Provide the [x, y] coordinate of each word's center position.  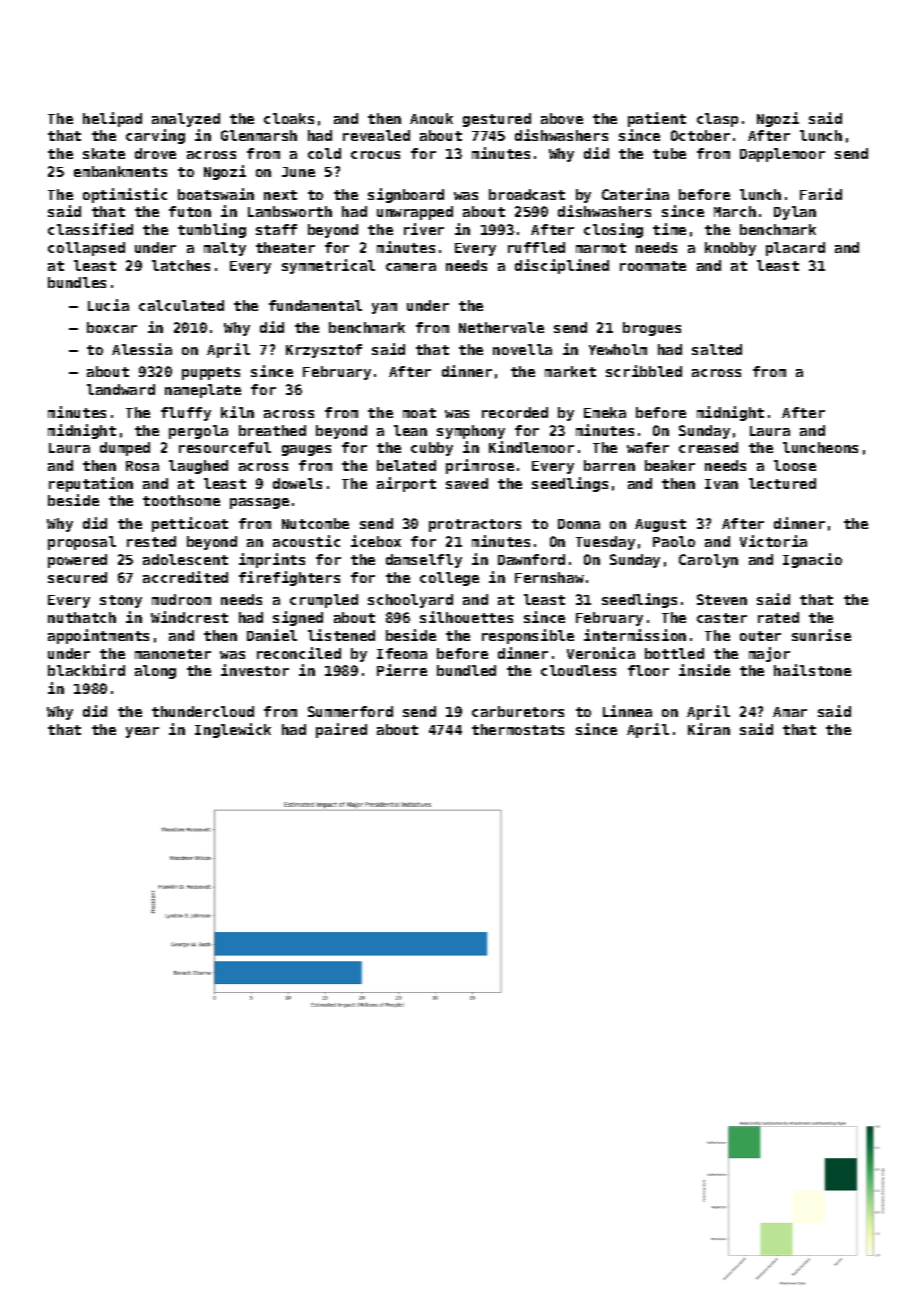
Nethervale [501, 327]
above [562, 118]
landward [121, 389]
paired [341, 730]
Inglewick [233, 730]
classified [90, 229]
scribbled [644, 371]
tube [669, 153]
